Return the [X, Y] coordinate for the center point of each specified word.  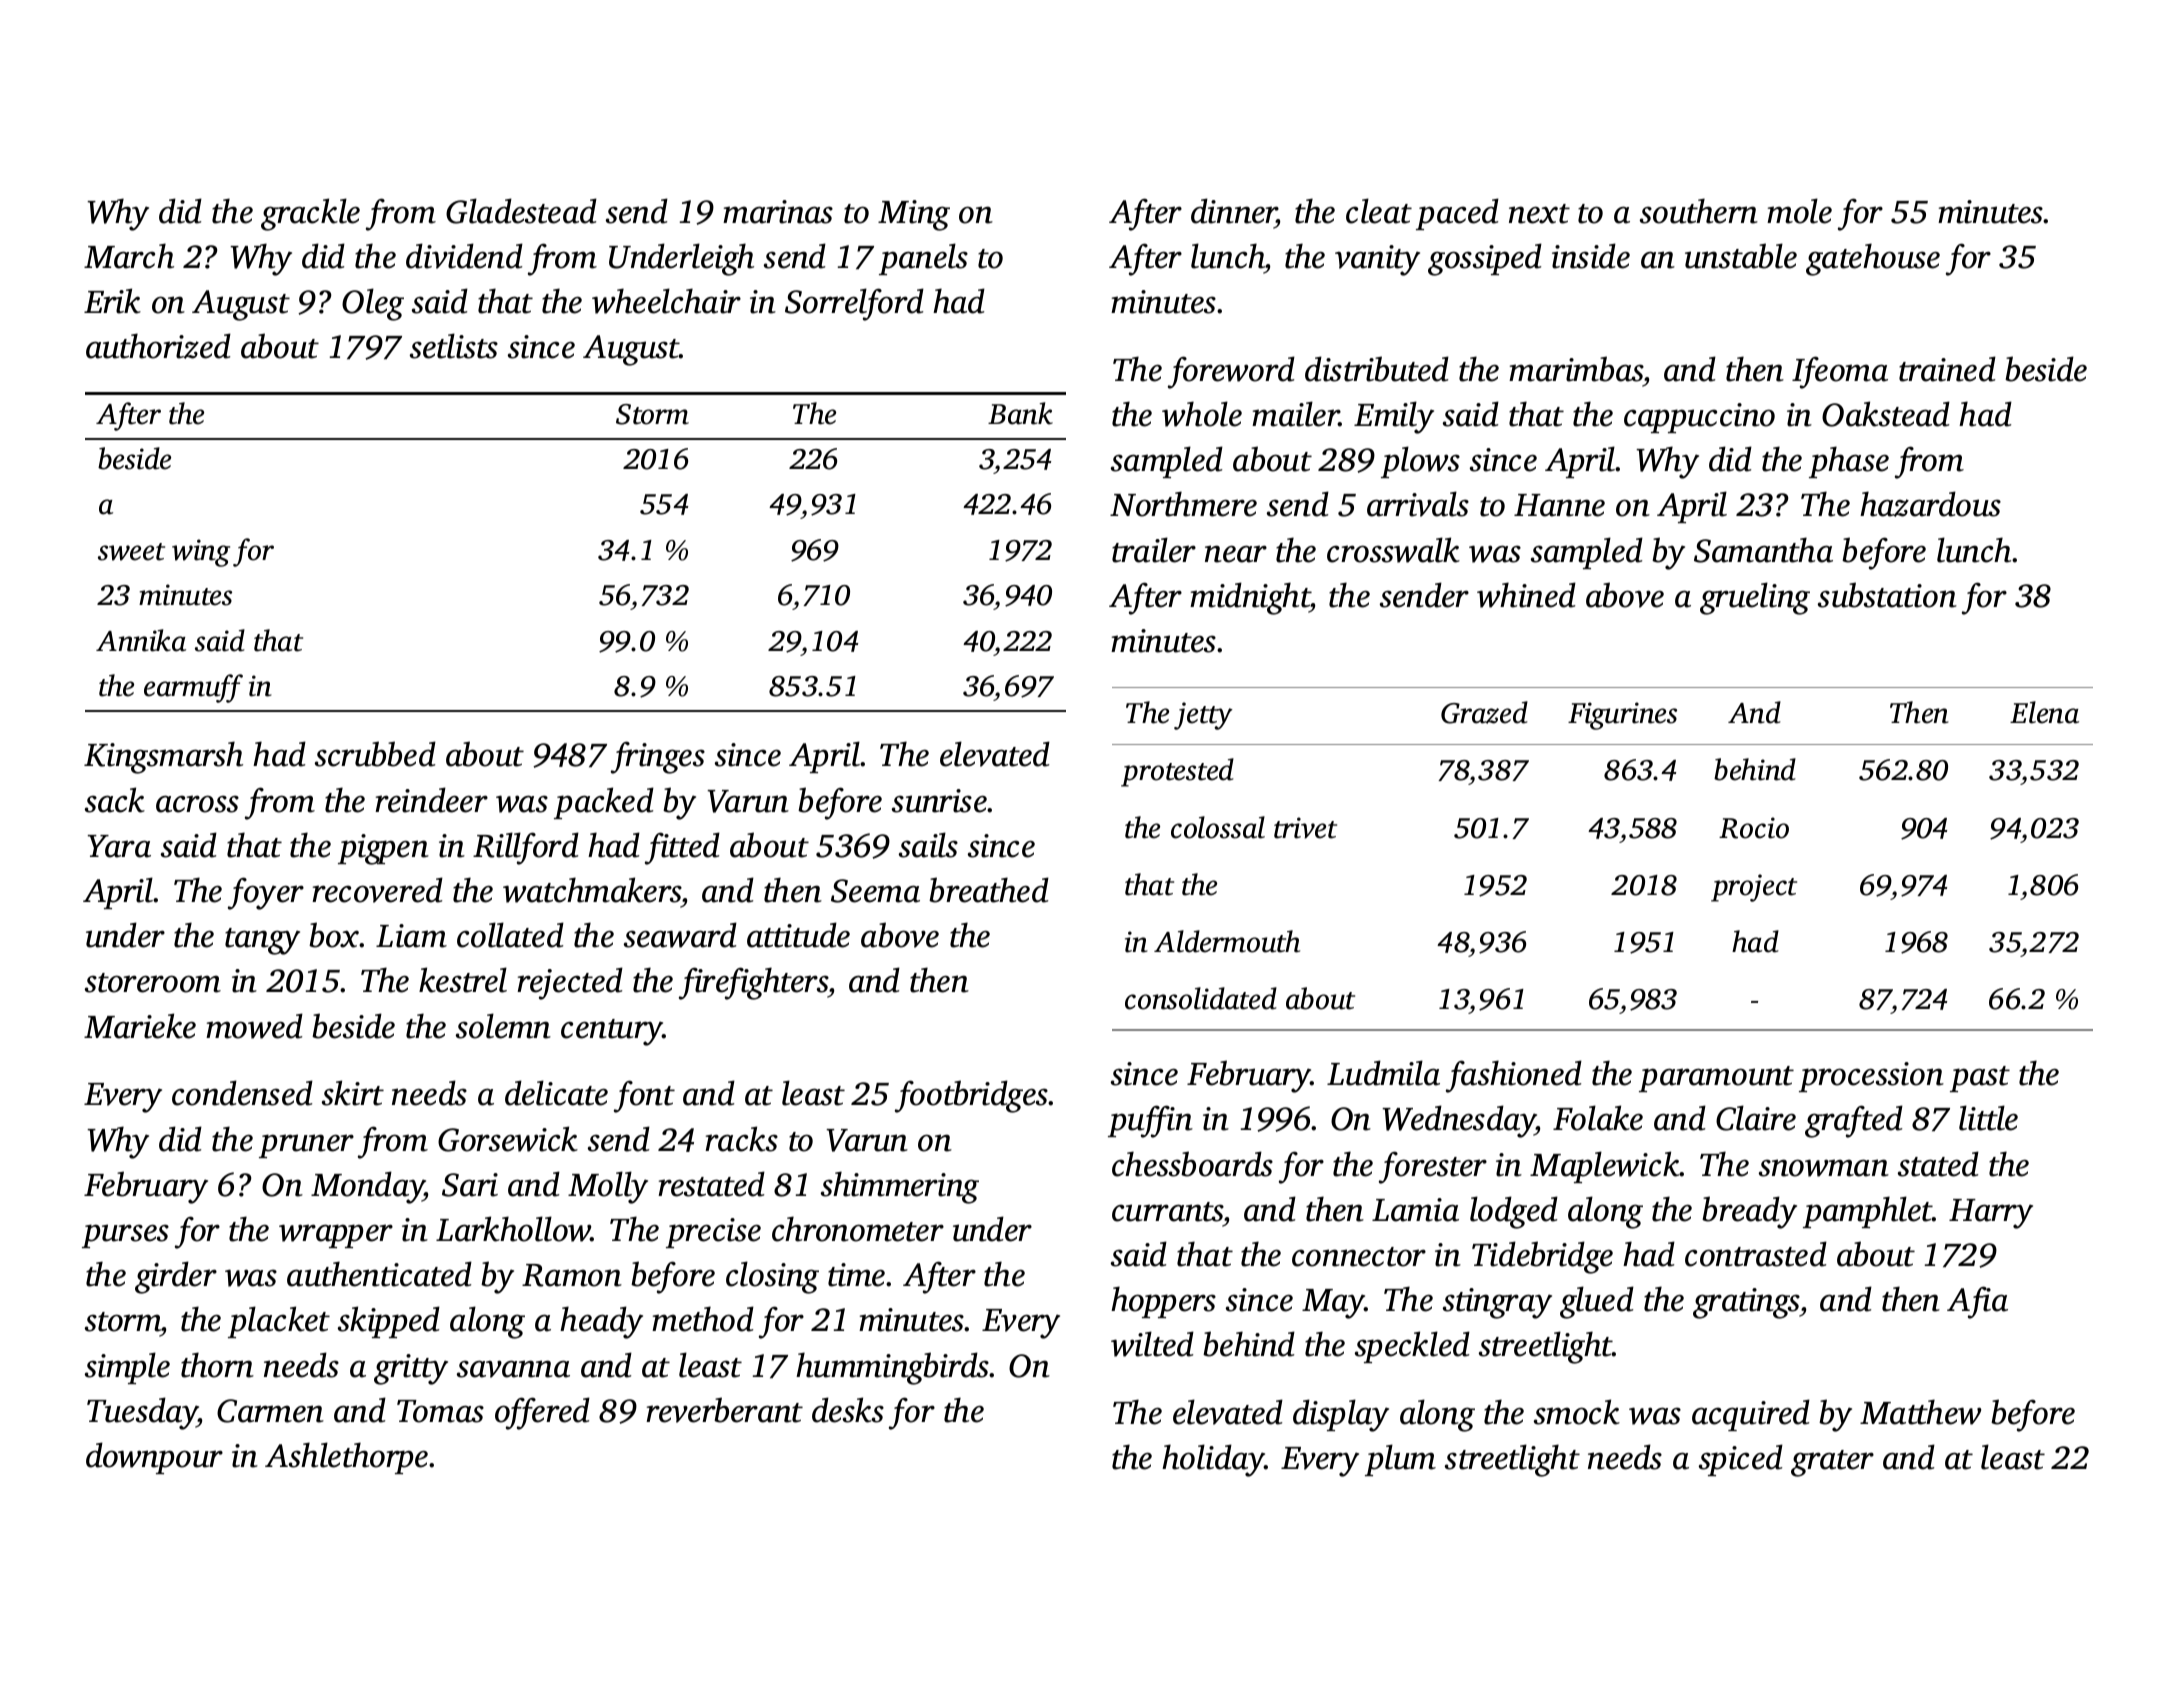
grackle [310, 214]
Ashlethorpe [346, 1458]
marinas [778, 212]
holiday [1213, 1460]
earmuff [193, 688]
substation [1887, 595]
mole [1799, 211]
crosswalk [1393, 550]
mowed [254, 1026]
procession [1871, 1077]
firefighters [753, 983]
